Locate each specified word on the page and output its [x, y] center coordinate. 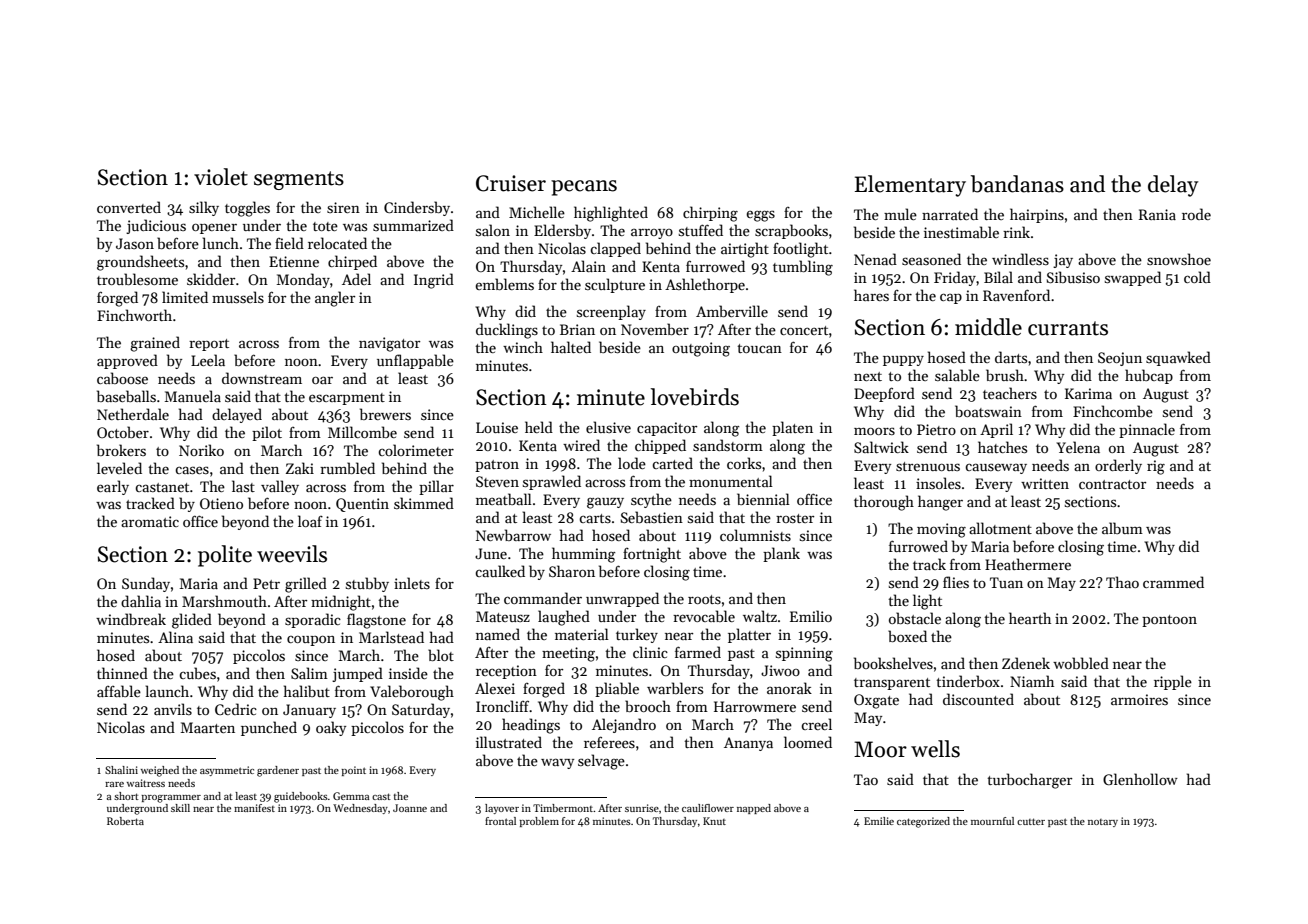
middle [988, 327]
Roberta [125, 821]
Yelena [1078, 447]
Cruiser [511, 183]
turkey [637, 635]
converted [129, 207]
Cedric [236, 709]
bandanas [1017, 184]
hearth [1030, 618]
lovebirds [695, 397]
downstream [262, 378]
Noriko [201, 450]
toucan [759, 348]
